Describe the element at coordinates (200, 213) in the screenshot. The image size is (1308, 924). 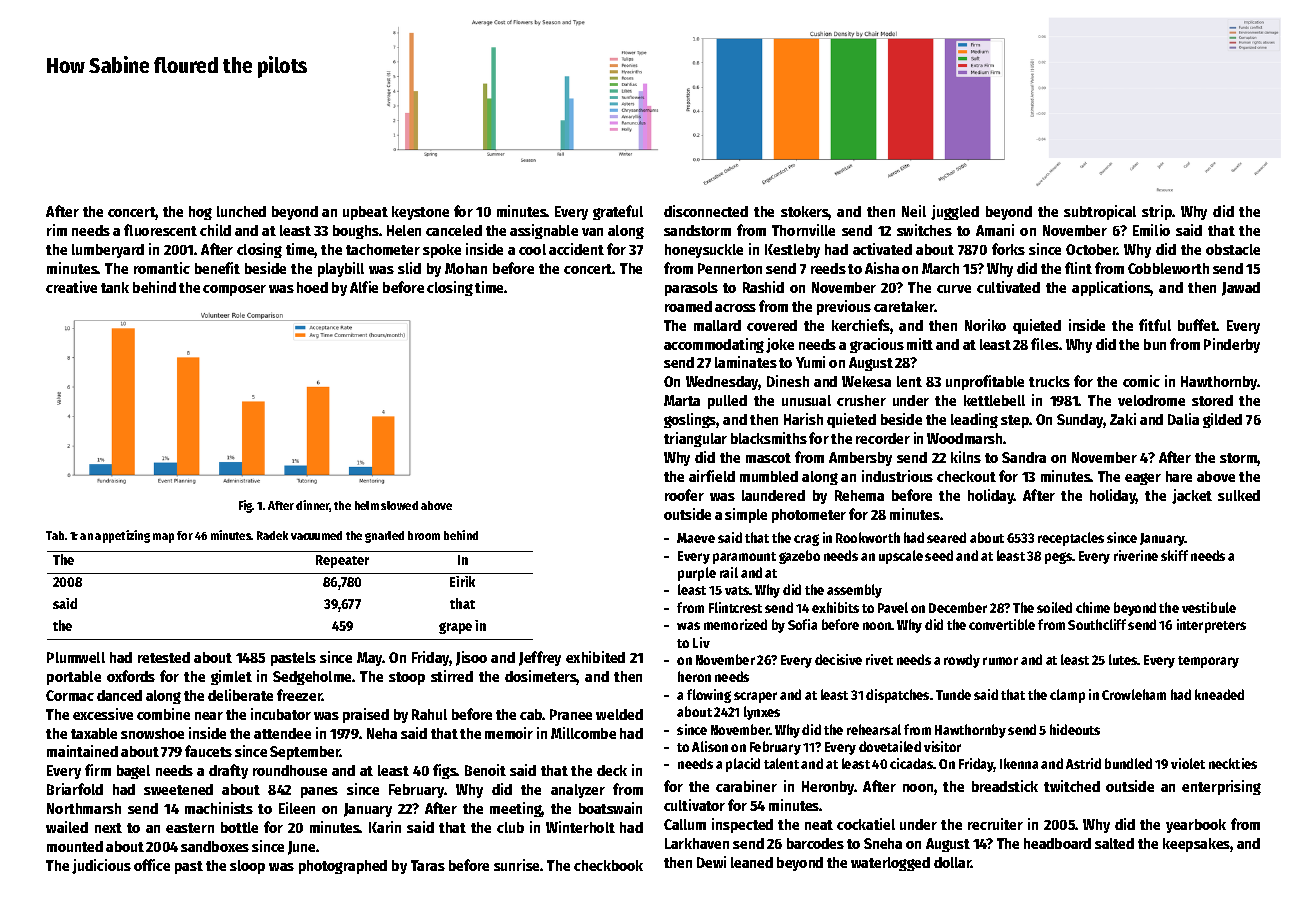
I see `hog` at that location.
